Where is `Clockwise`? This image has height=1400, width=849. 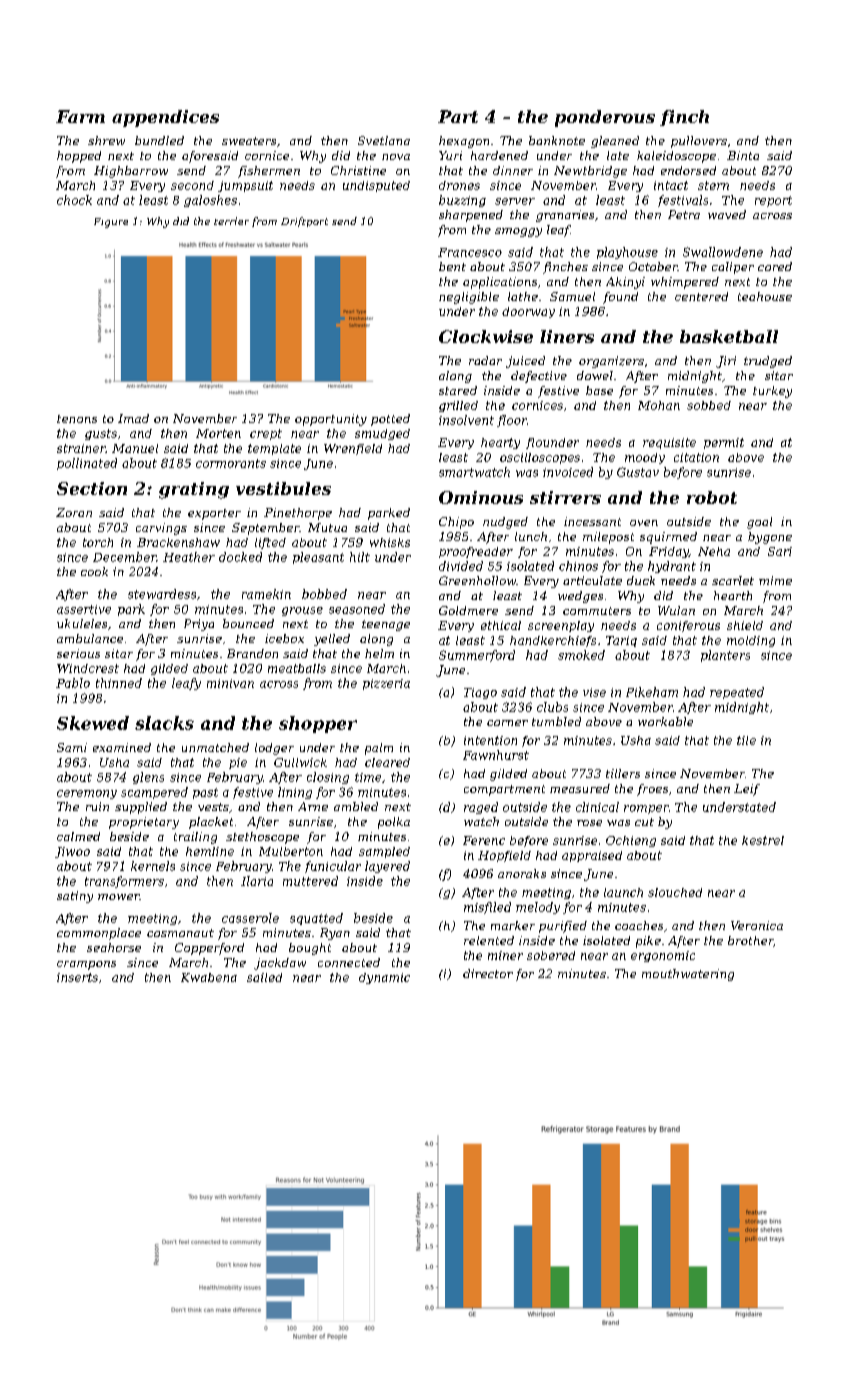
Clockwise is located at coordinates (486, 336).
